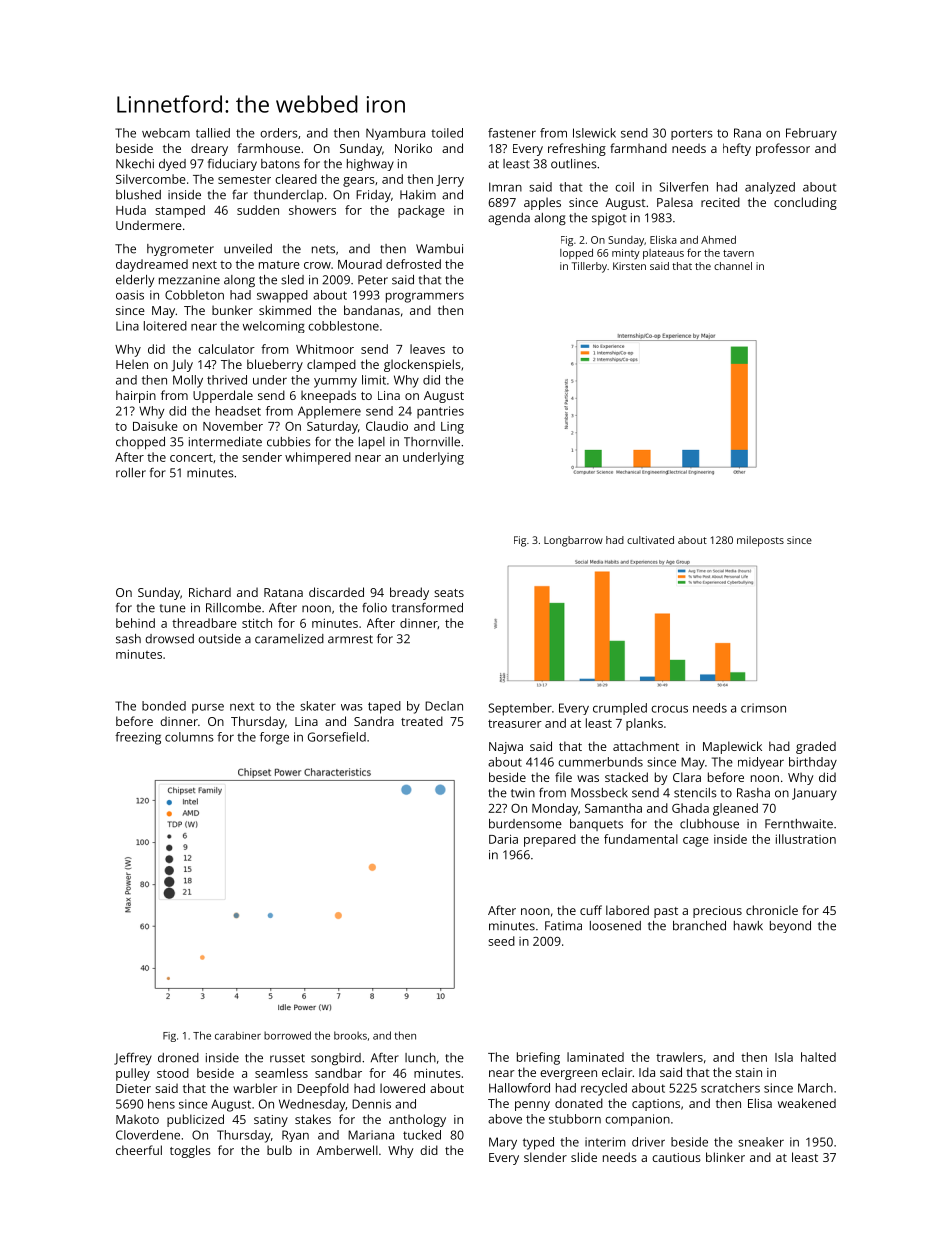 This image has width=952, height=1233. What do you see at coordinates (279, 265) in the image?
I see `mature` at bounding box center [279, 265].
